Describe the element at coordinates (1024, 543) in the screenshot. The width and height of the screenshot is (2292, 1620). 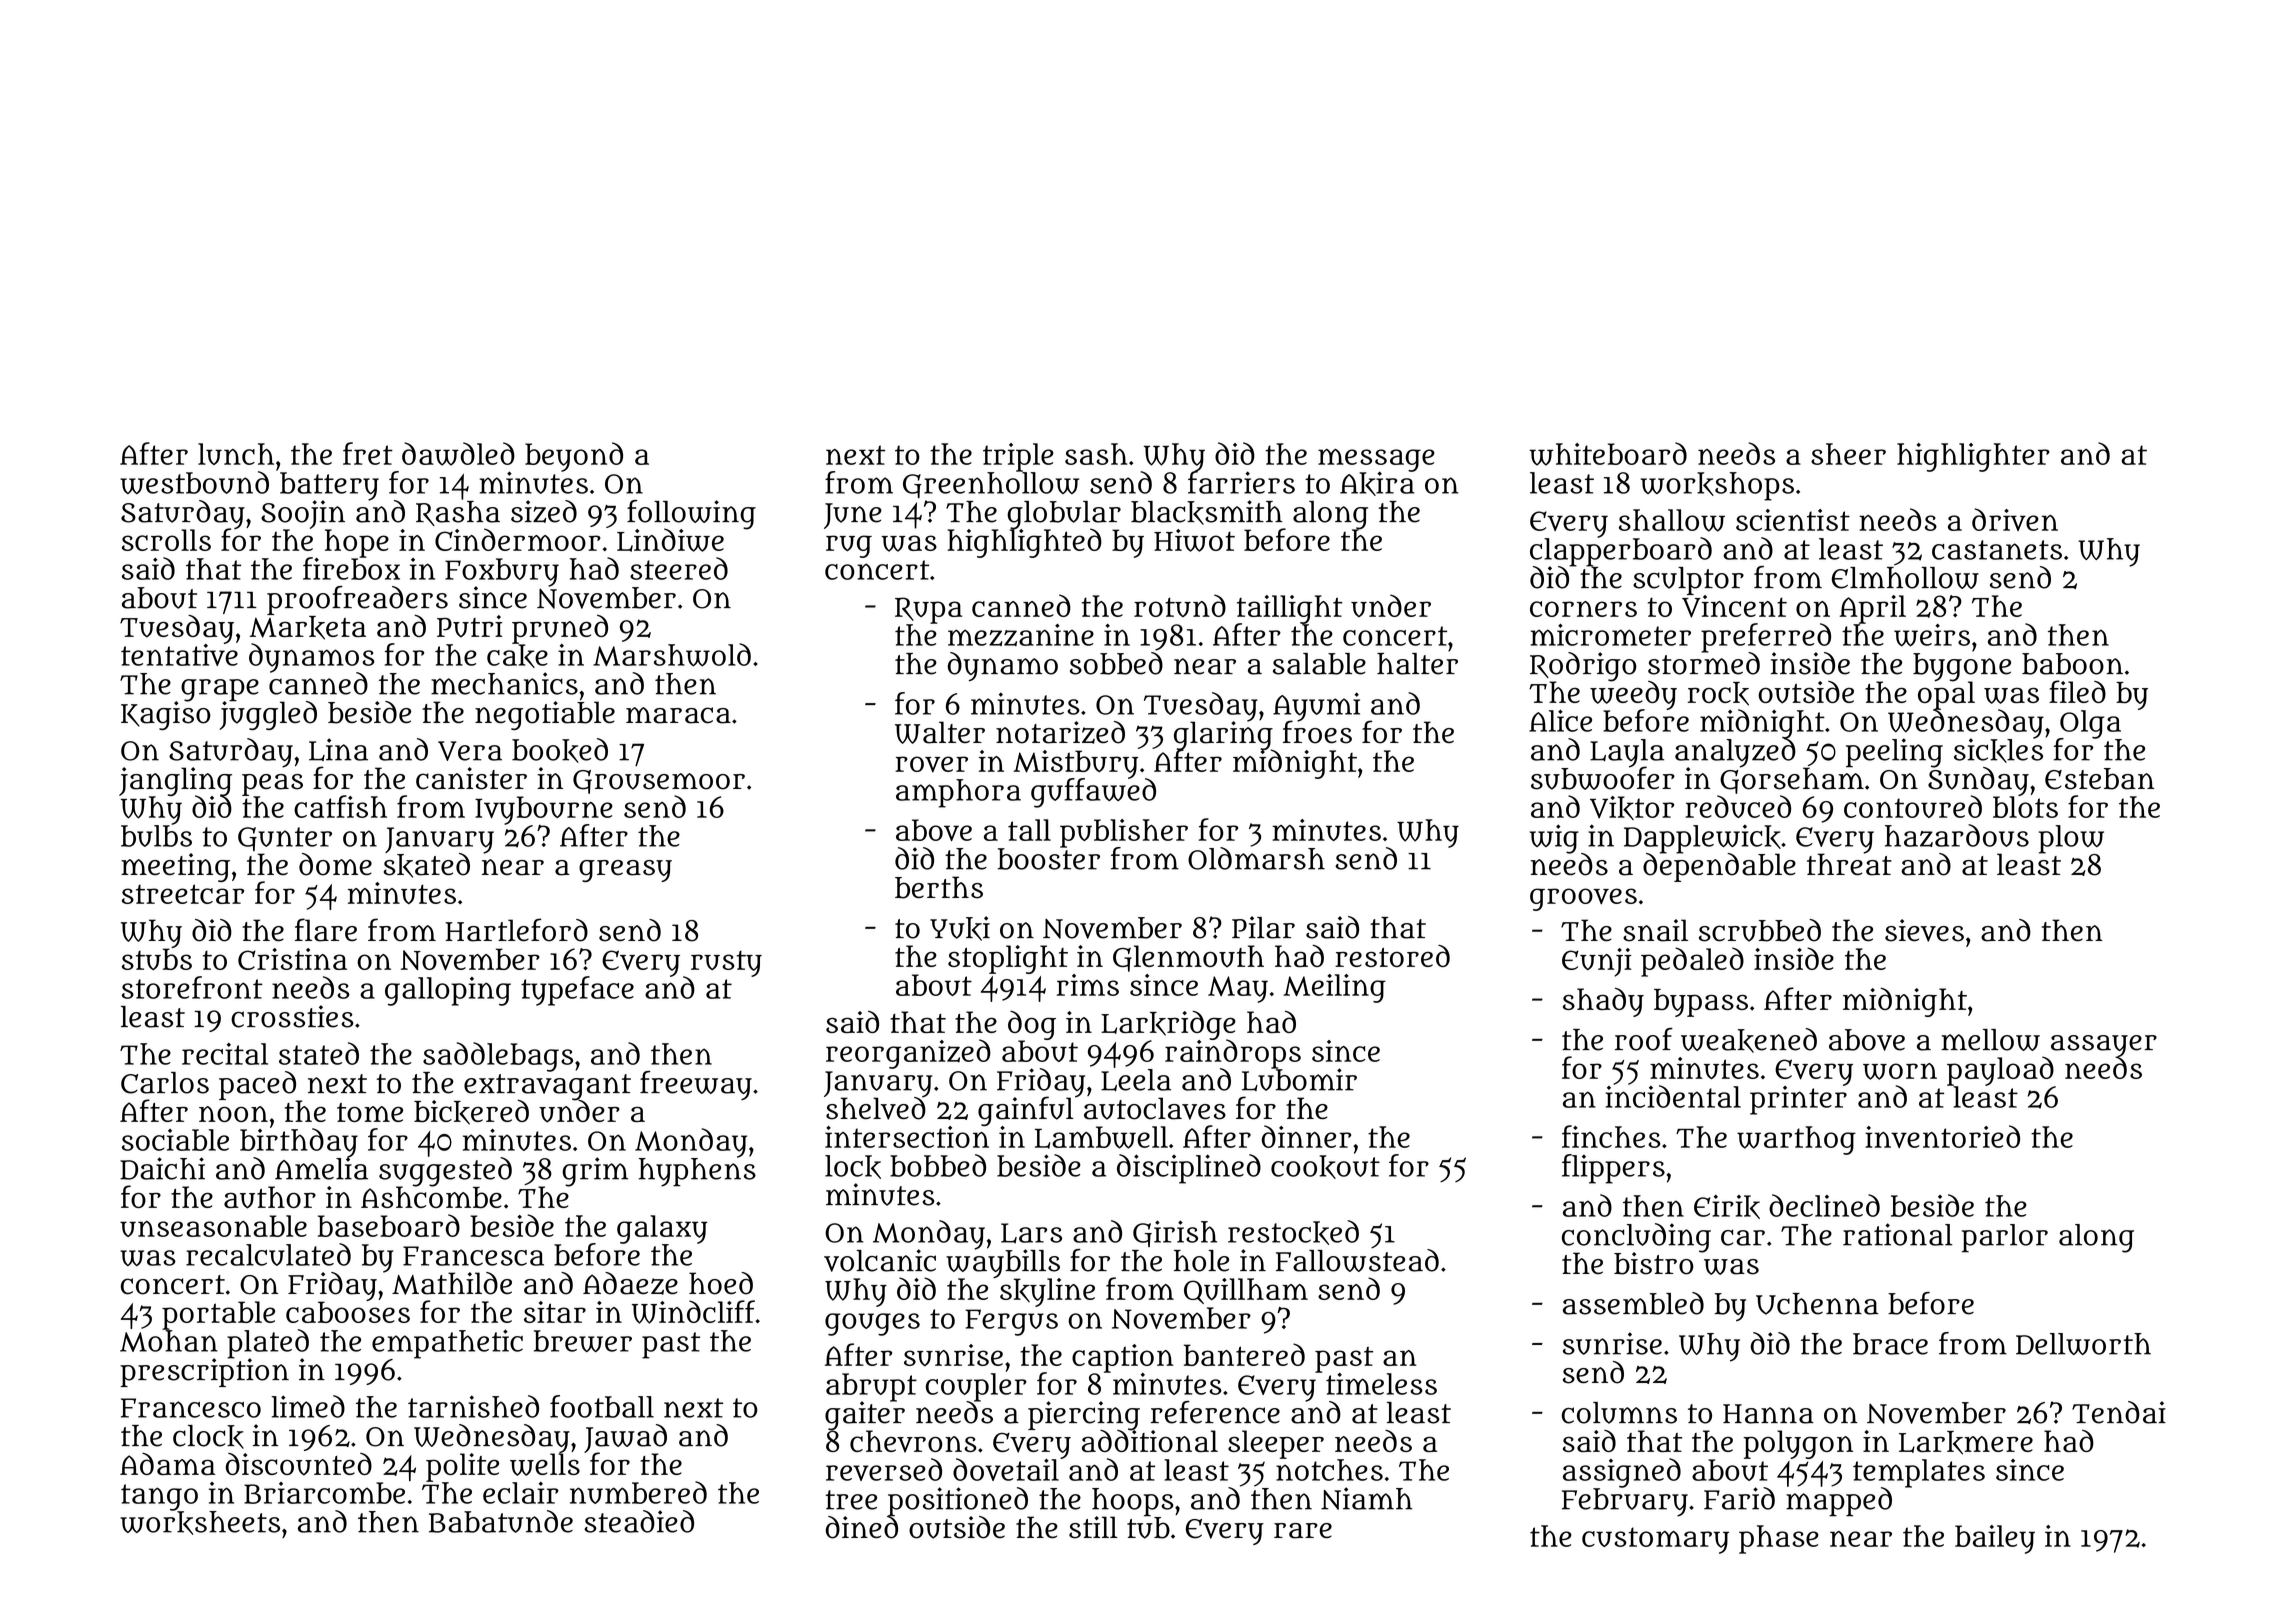
I see `highlighted` at that location.
